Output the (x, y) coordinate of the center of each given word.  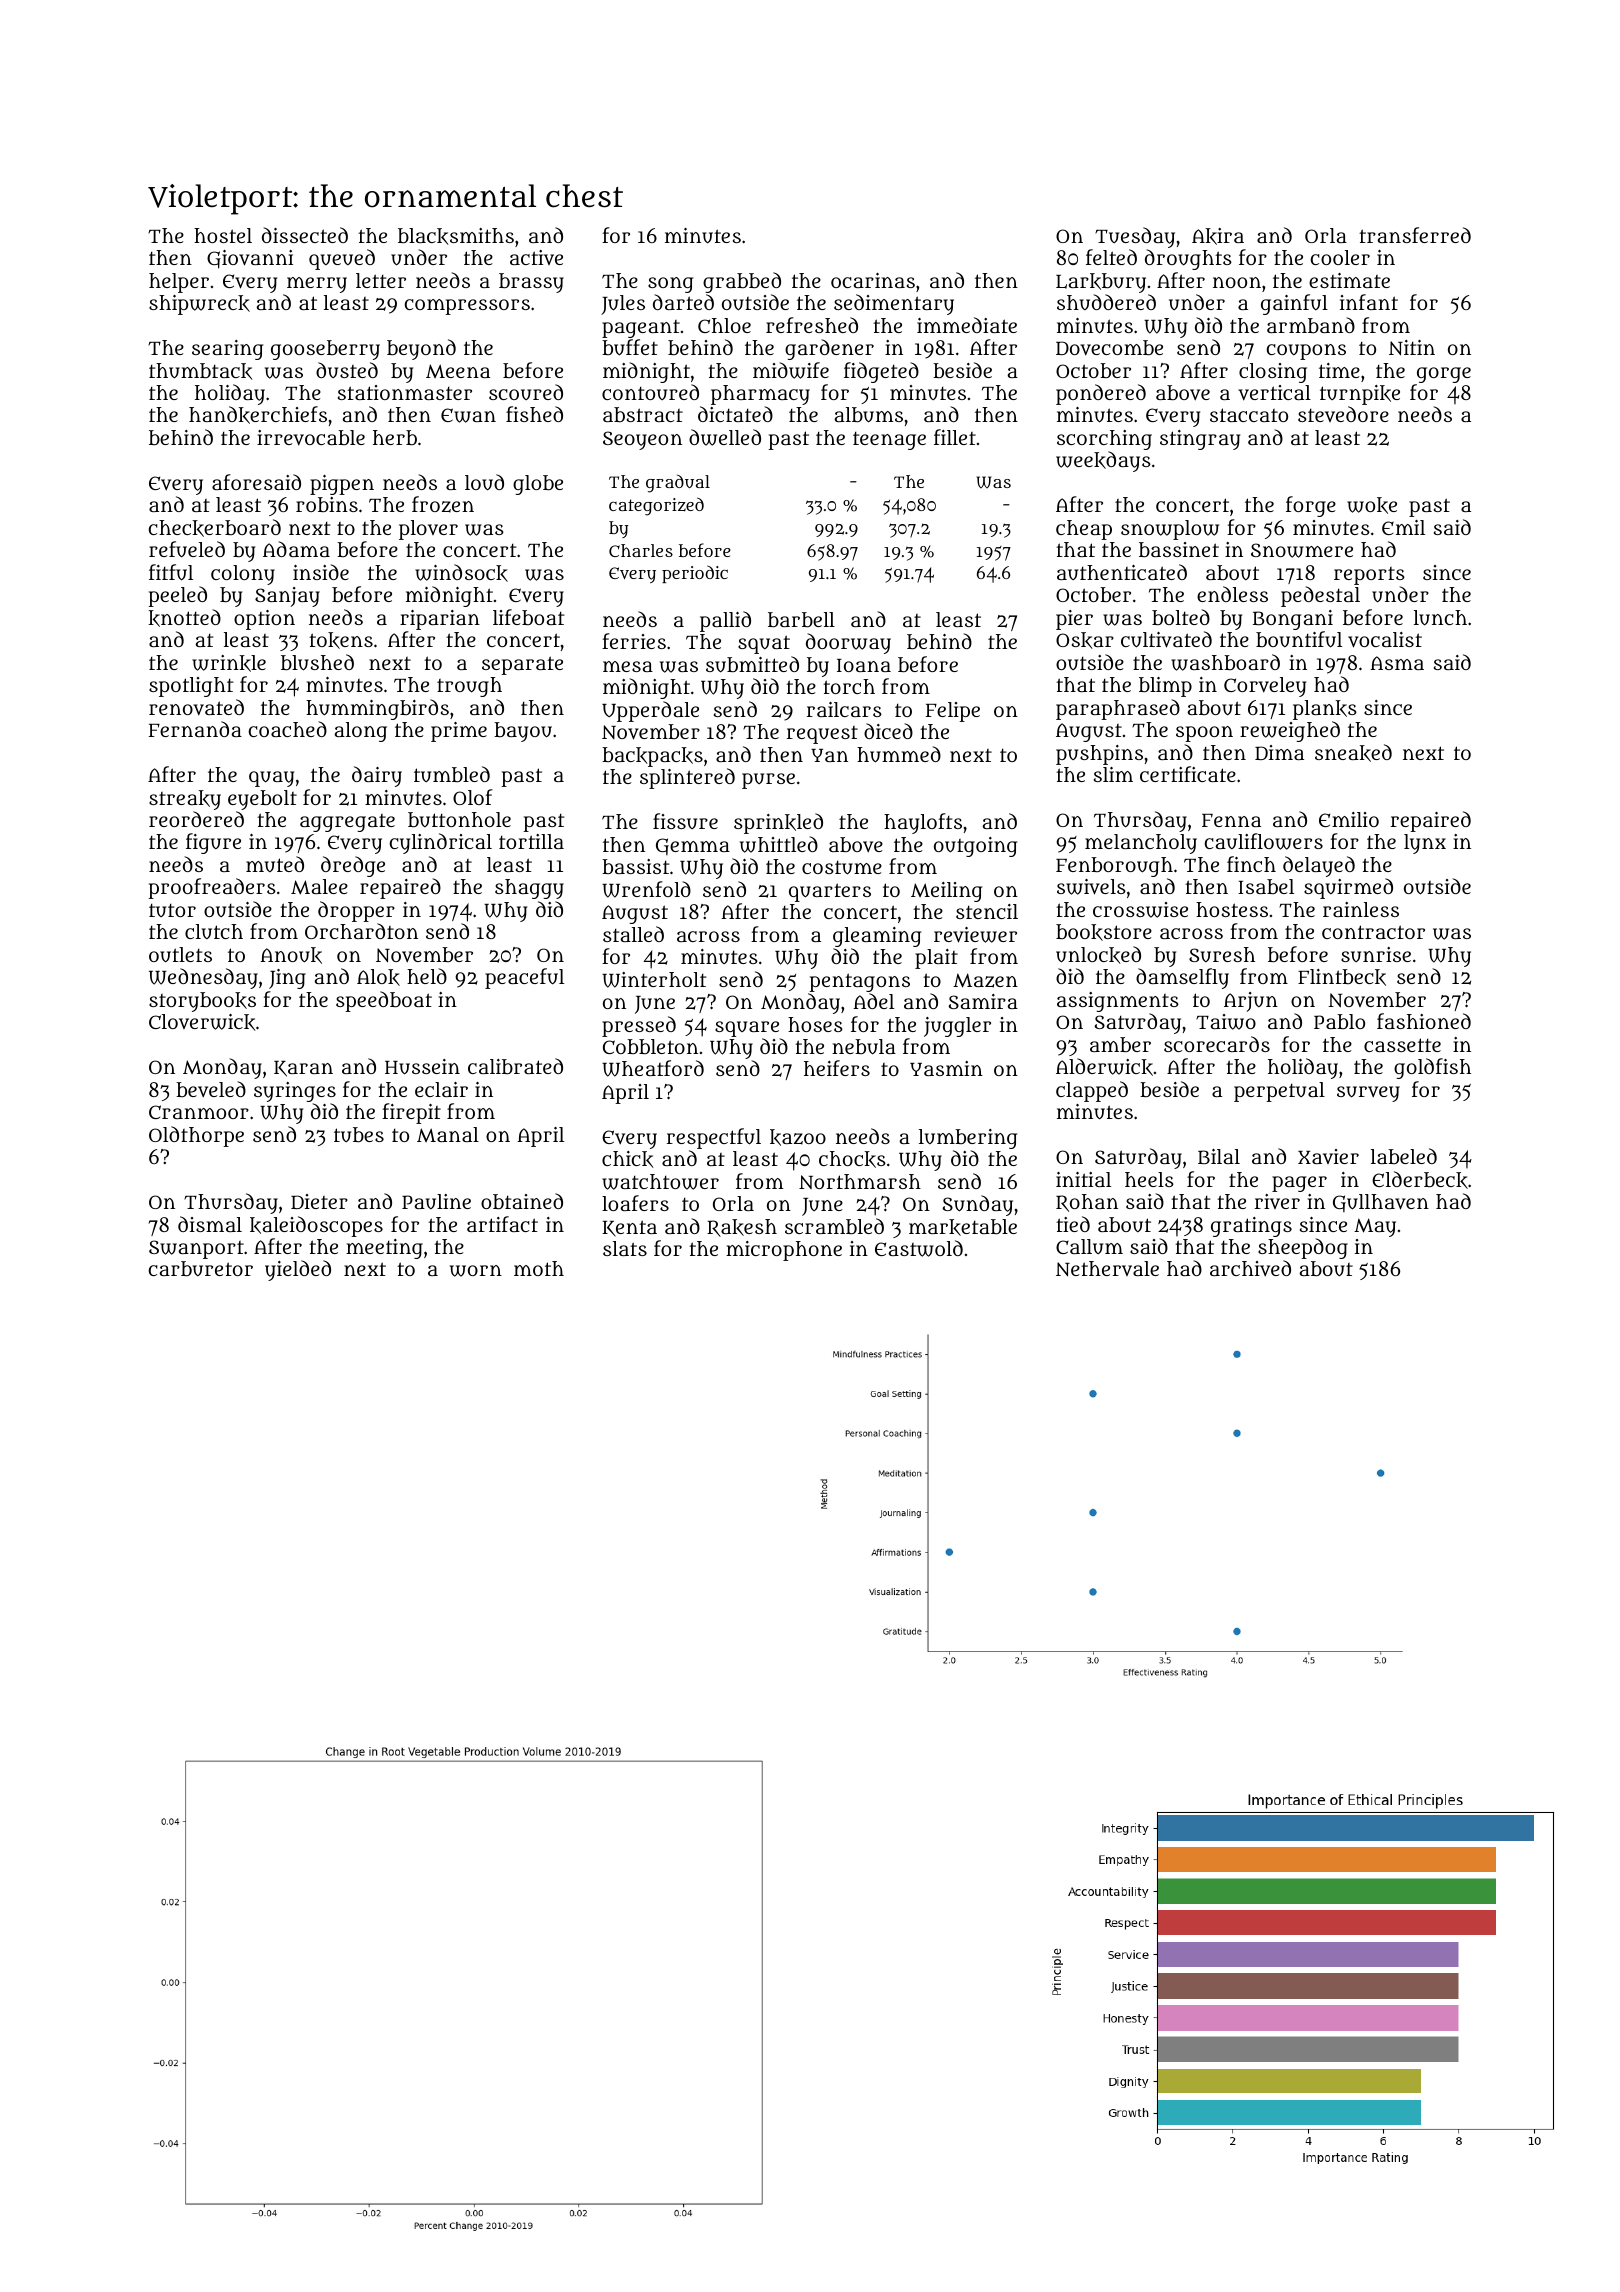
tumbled (452, 774)
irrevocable (311, 438)
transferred (1415, 235)
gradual (678, 484)
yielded (298, 1270)
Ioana (864, 665)
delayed (1319, 866)
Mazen (985, 980)
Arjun (1251, 1002)
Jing (287, 979)
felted (1111, 257)
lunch (1440, 618)
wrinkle (229, 663)
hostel (223, 235)
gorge (1444, 375)
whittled (779, 844)
